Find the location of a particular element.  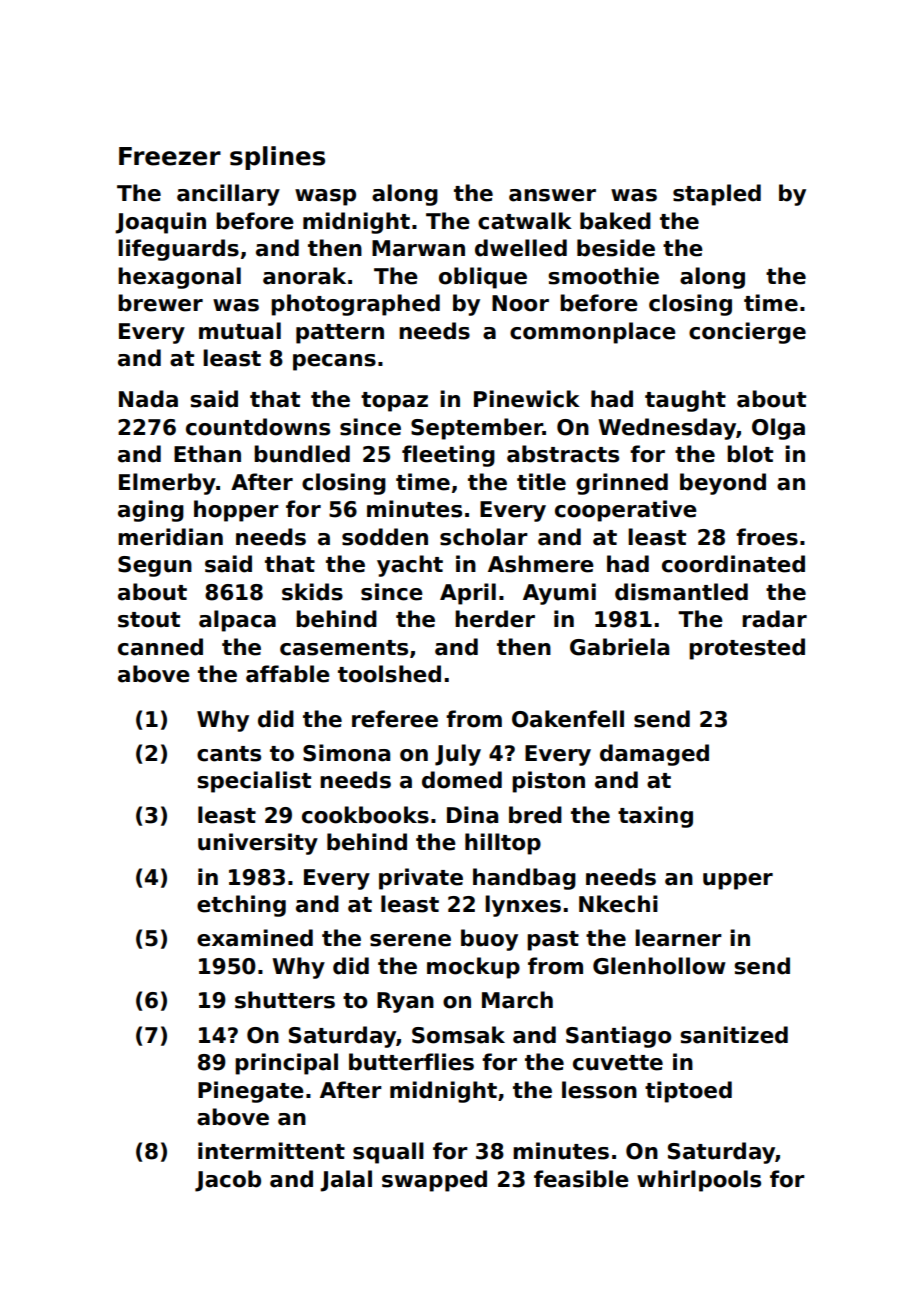

university is located at coordinates (258, 844).
